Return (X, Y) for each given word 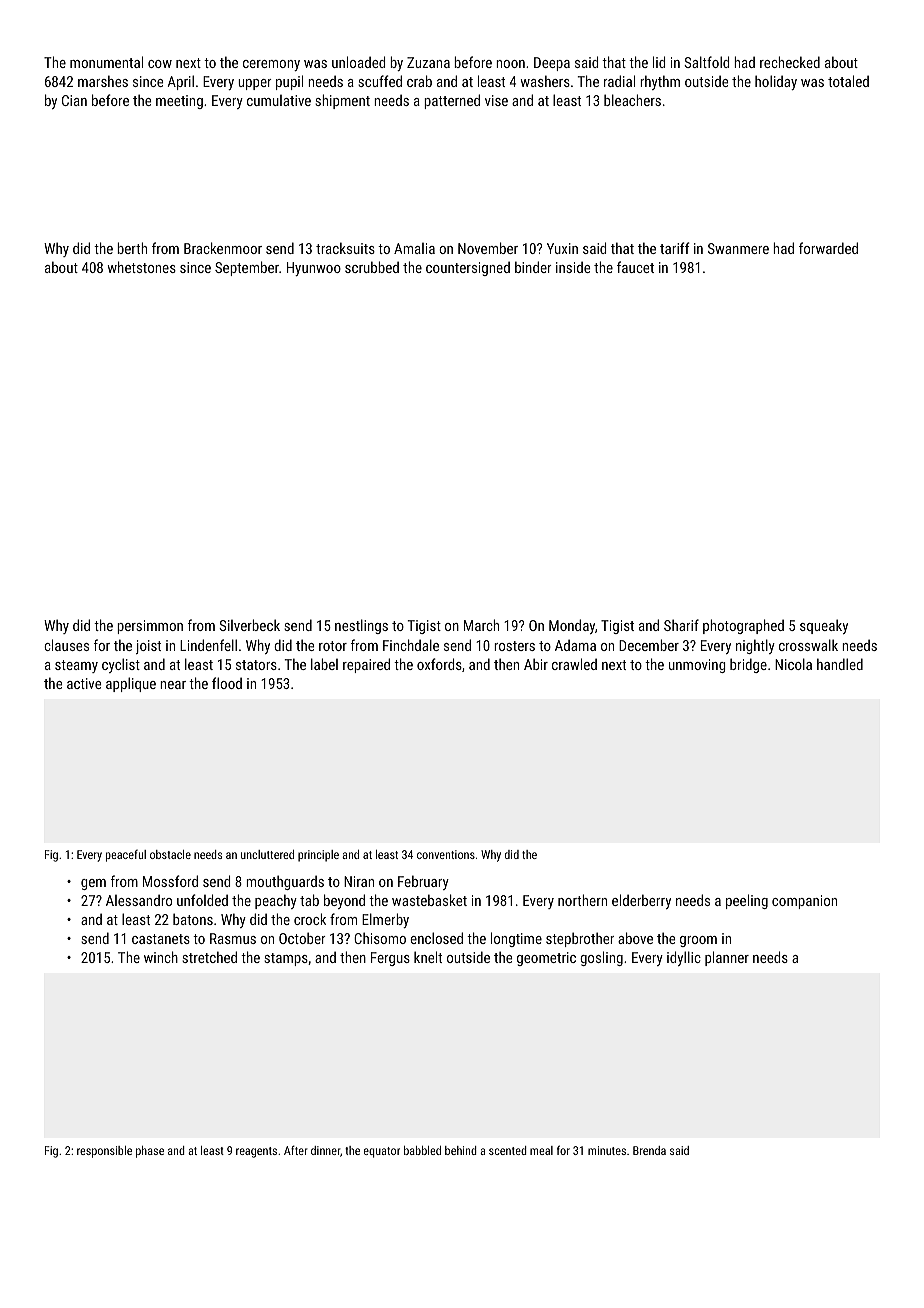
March (481, 625)
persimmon (150, 627)
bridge (748, 665)
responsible (104, 1152)
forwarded (828, 248)
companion (804, 902)
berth (132, 248)
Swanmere (738, 248)
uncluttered (267, 854)
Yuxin (562, 248)
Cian (74, 100)
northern (582, 900)
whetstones (141, 267)
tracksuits (345, 248)
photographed (743, 626)
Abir (536, 664)
